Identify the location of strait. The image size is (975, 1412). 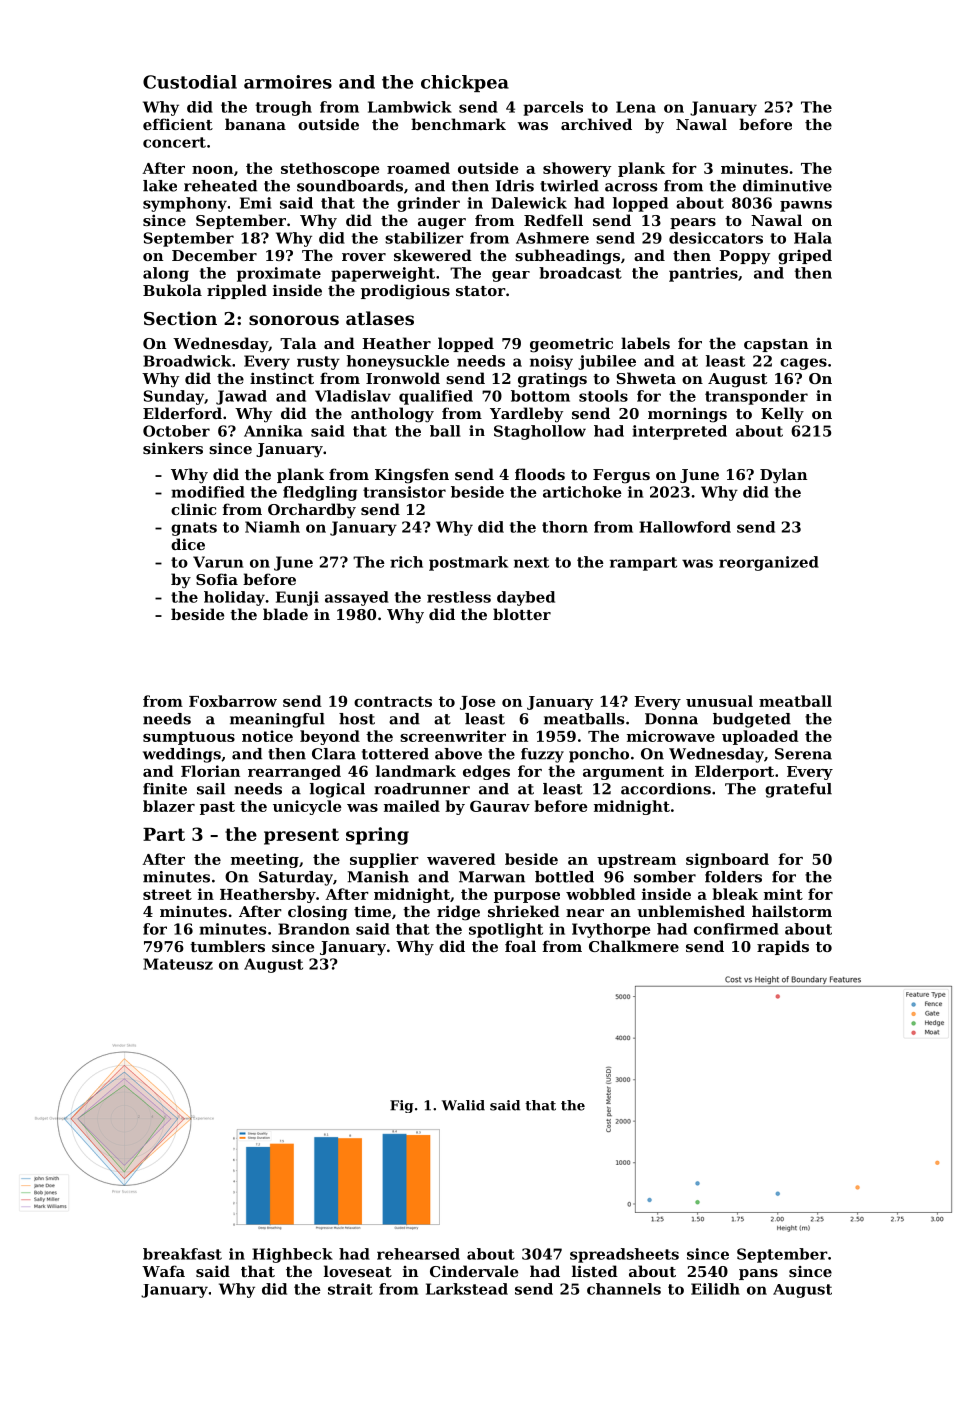
(350, 1289).
